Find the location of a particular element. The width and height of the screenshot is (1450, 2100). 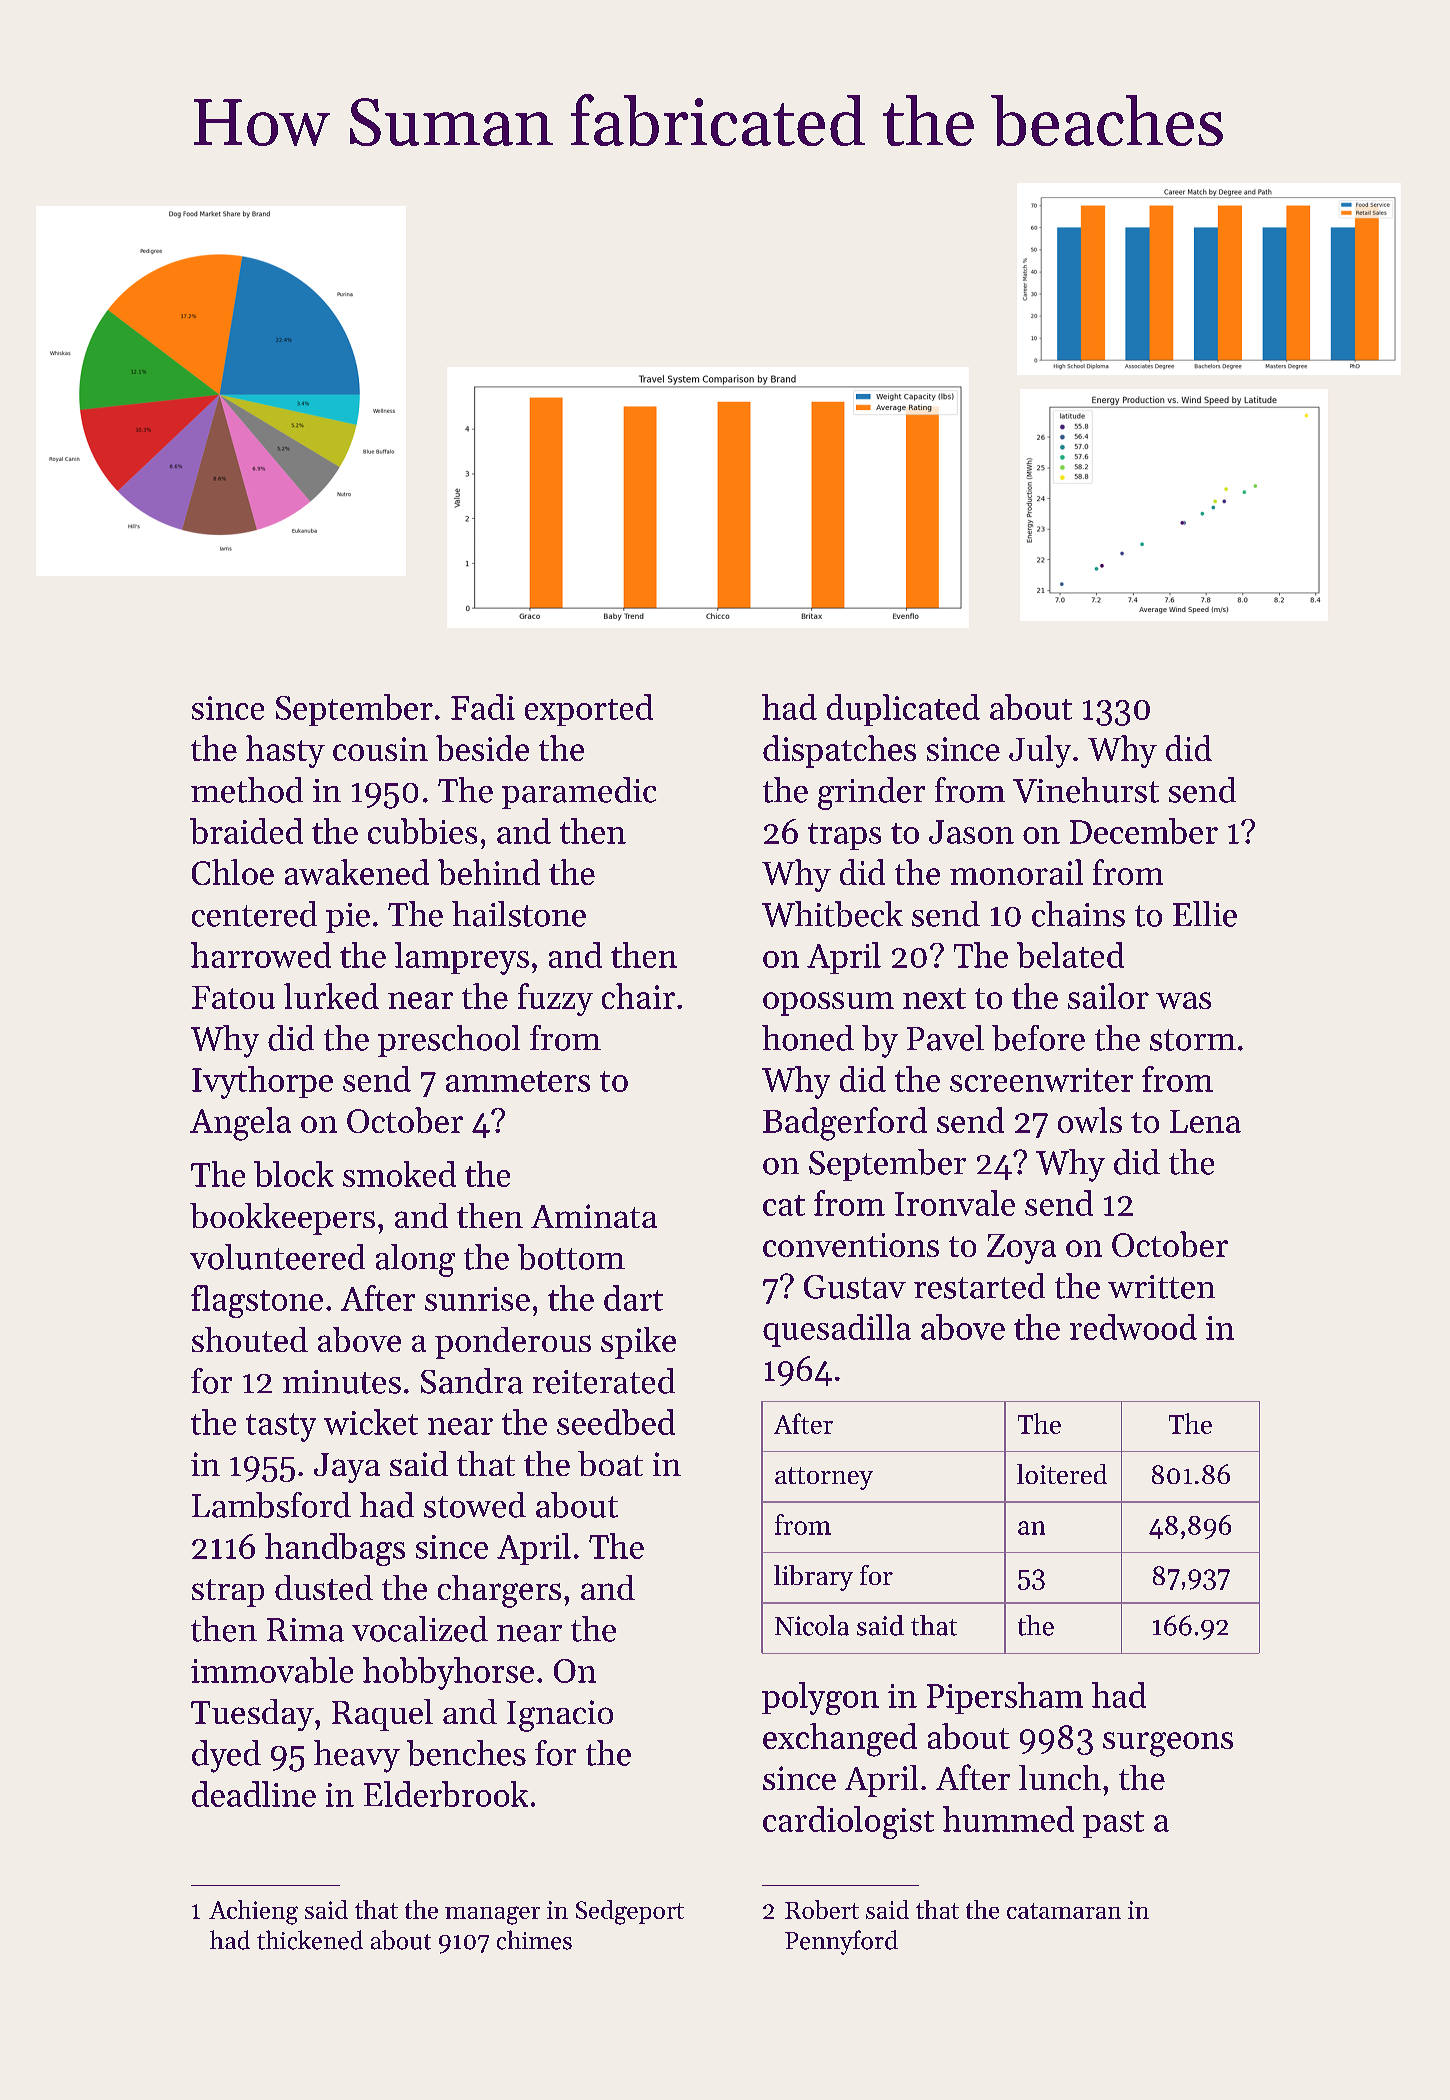

duplicated is located at coordinates (903, 710).
